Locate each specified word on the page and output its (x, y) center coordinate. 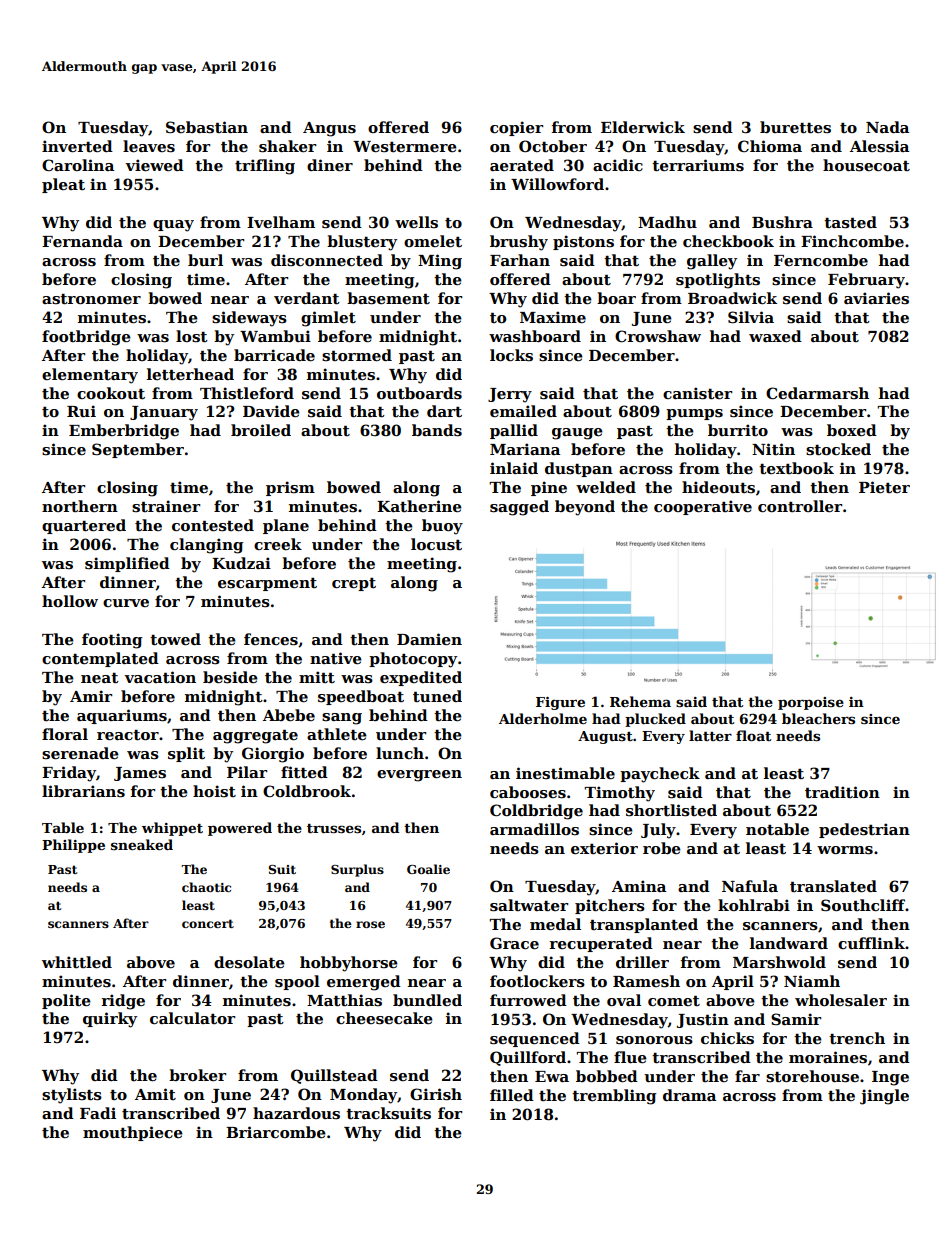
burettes (795, 127)
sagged (519, 508)
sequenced (535, 1039)
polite (66, 1001)
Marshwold (779, 962)
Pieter (884, 487)
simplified (127, 564)
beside (230, 677)
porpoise (811, 703)
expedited (421, 678)
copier (516, 128)
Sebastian (207, 127)
